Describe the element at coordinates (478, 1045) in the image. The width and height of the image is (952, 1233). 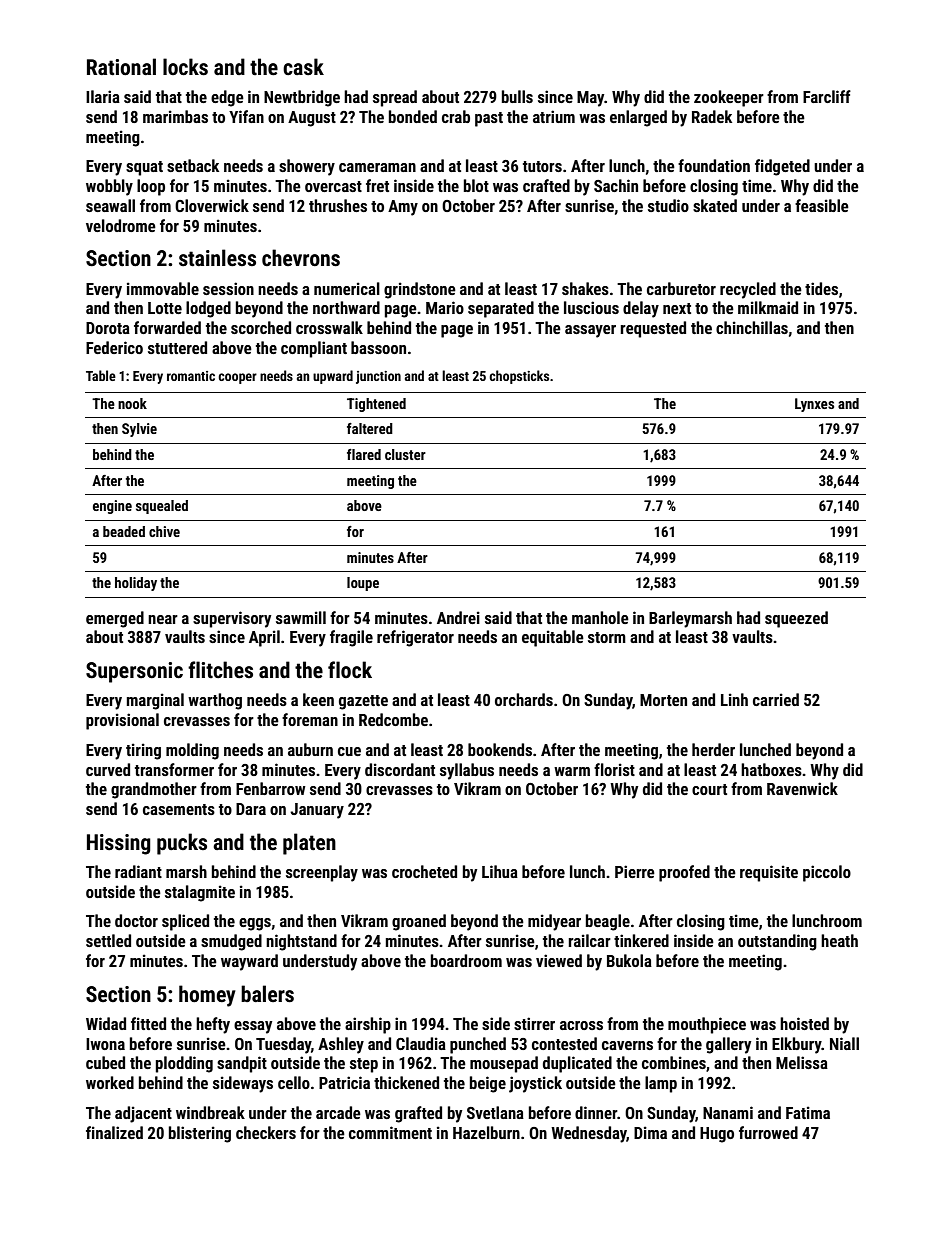
I see `punched` at that location.
